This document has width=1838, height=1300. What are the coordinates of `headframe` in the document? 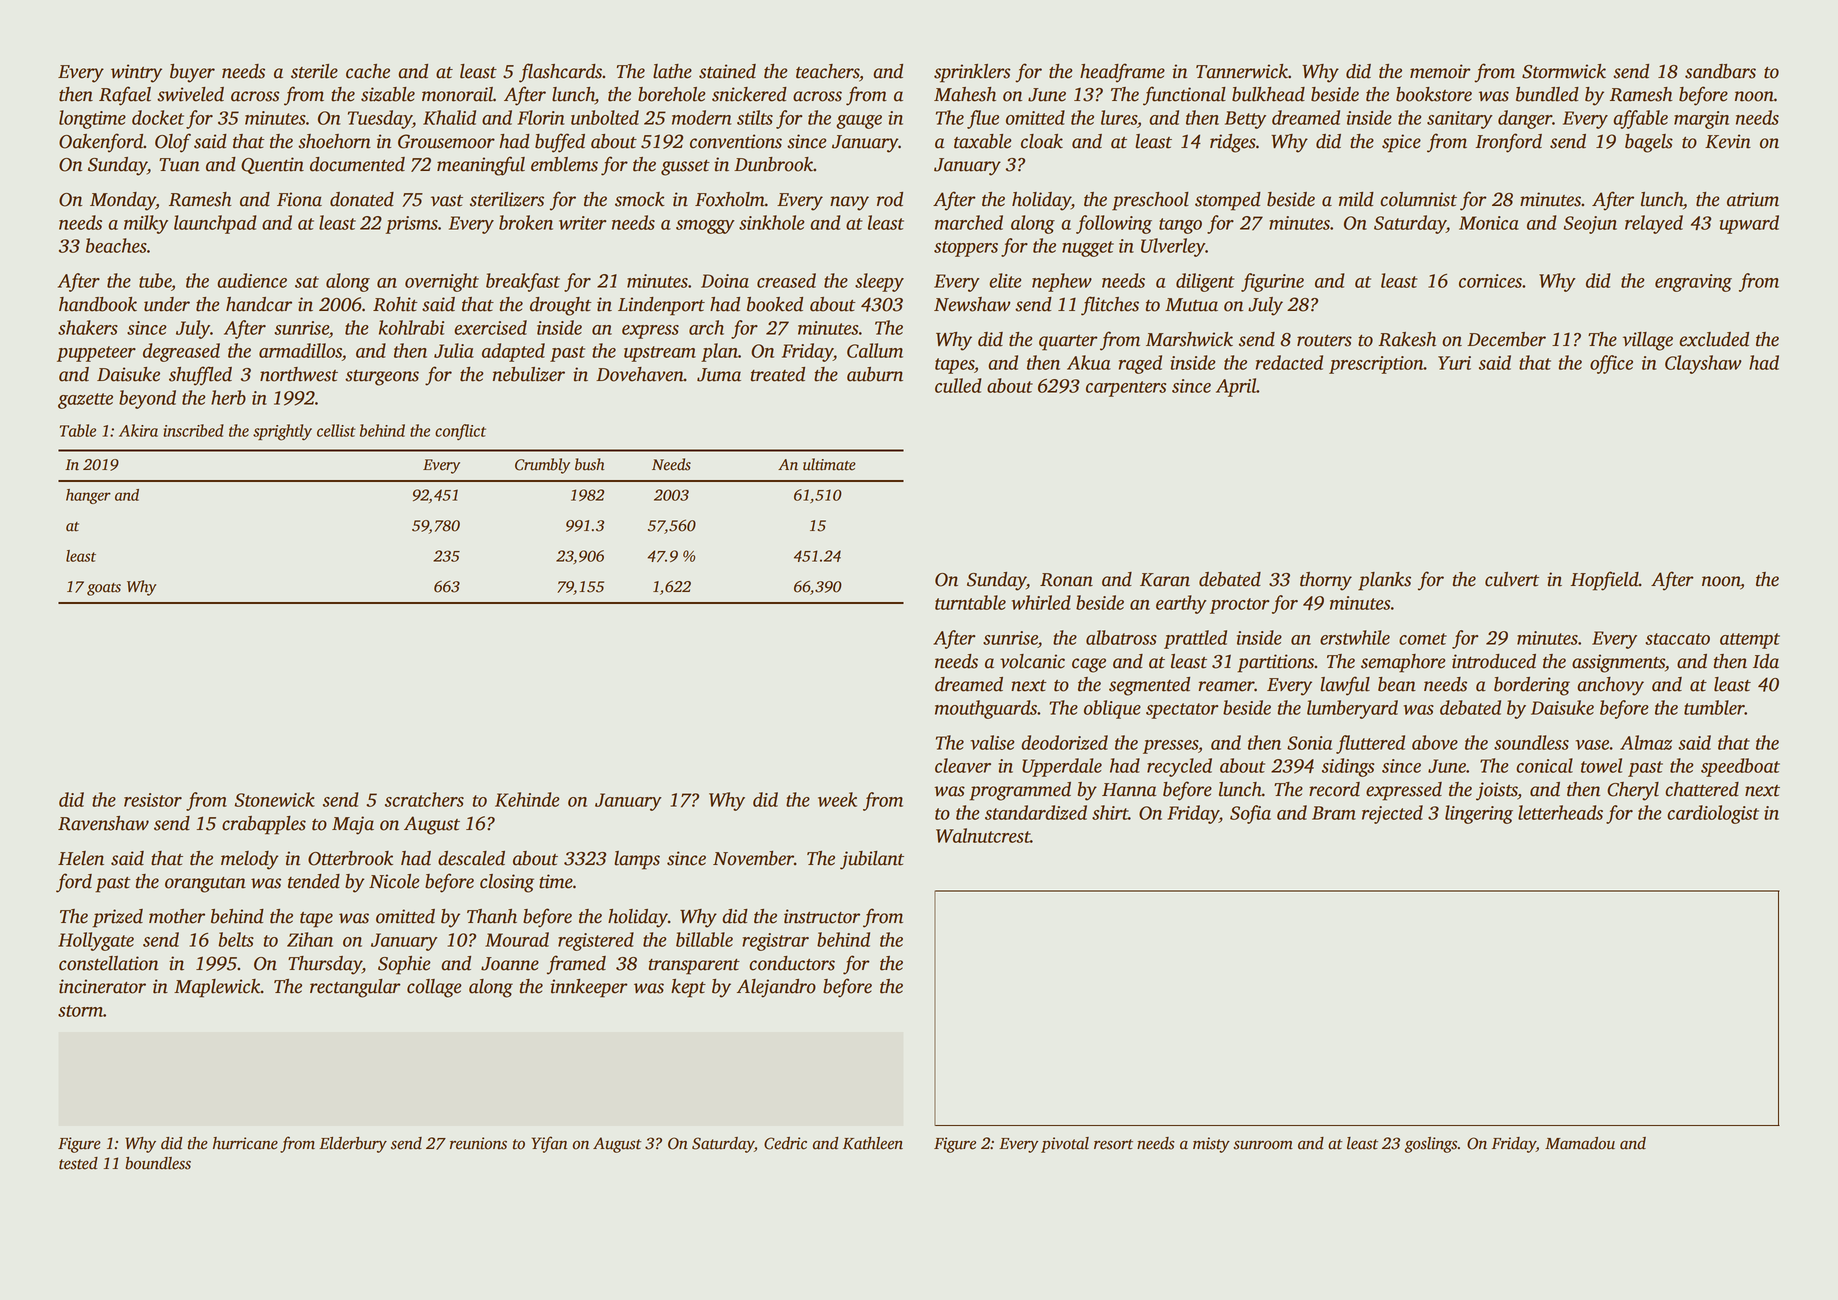 It's located at (1122, 73).
